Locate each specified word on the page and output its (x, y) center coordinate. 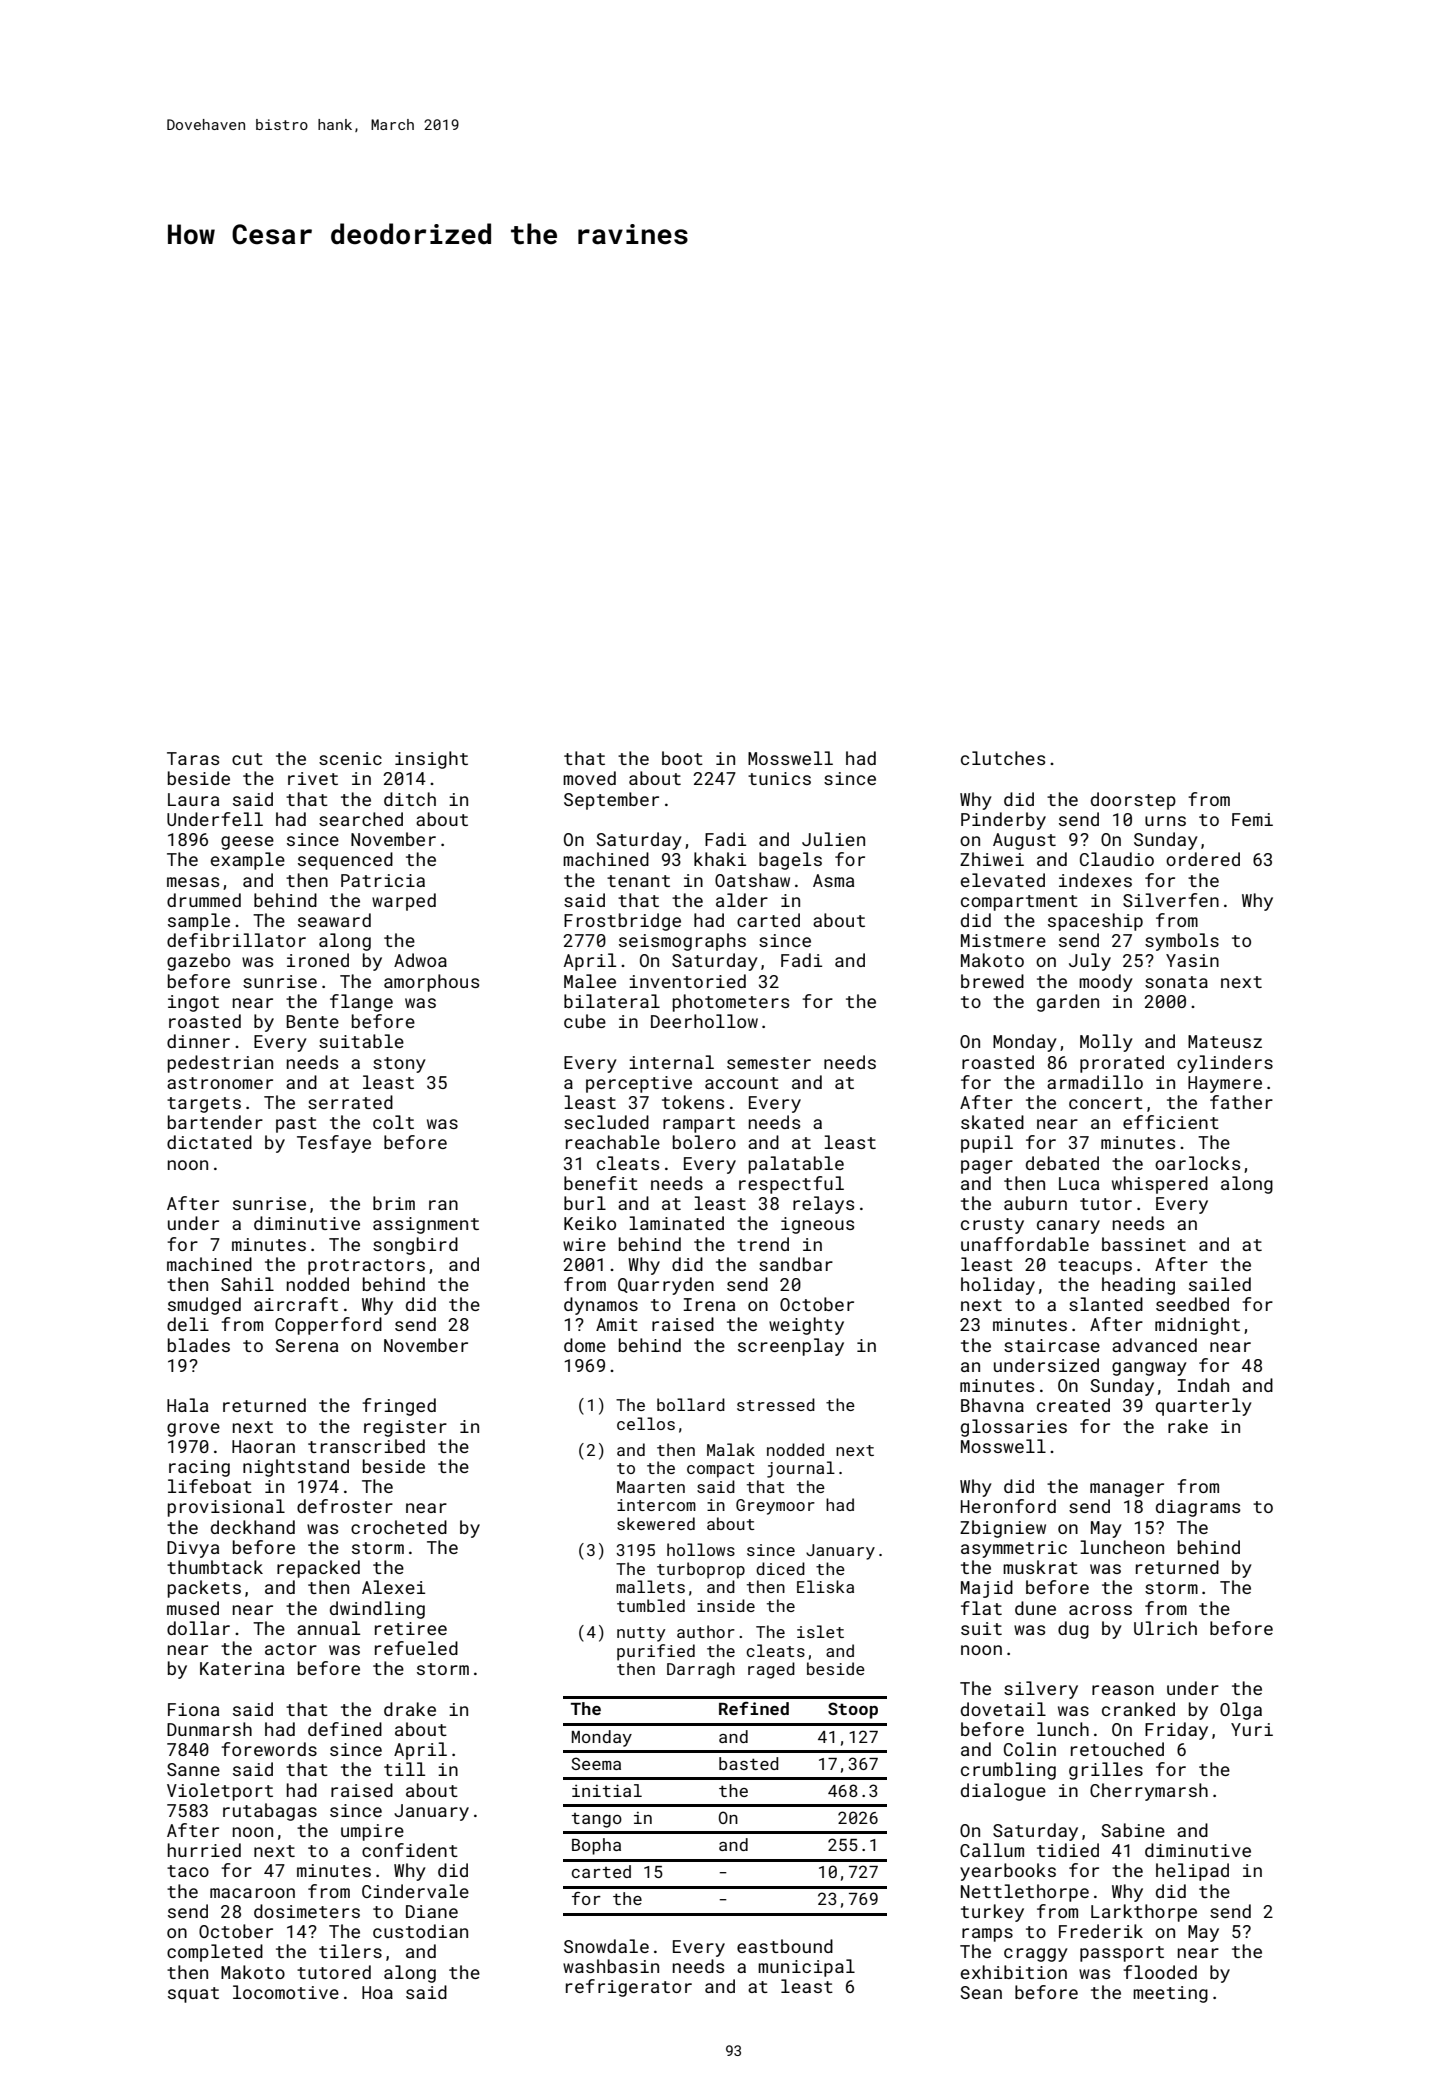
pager (987, 1167)
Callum (992, 1850)
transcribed (366, 1446)
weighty (806, 1326)
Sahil (247, 1284)
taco (188, 1871)
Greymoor (775, 1507)
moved (589, 778)
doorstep (1133, 801)
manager (1127, 1490)
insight (431, 760)
